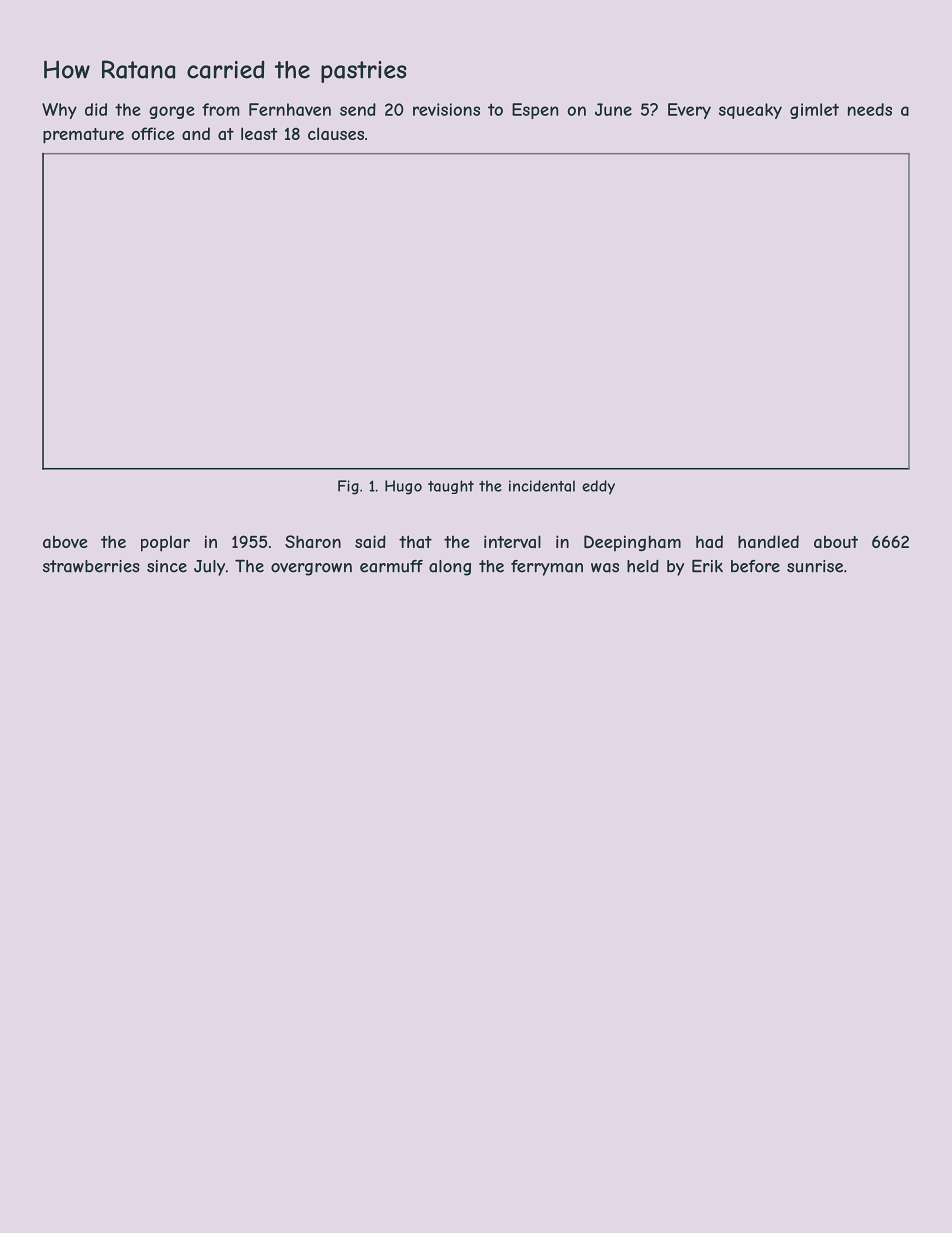  What do you see at coordinates (348, 487) in the screenshot?
I see `Fig` at bounding box center [348, 487].
